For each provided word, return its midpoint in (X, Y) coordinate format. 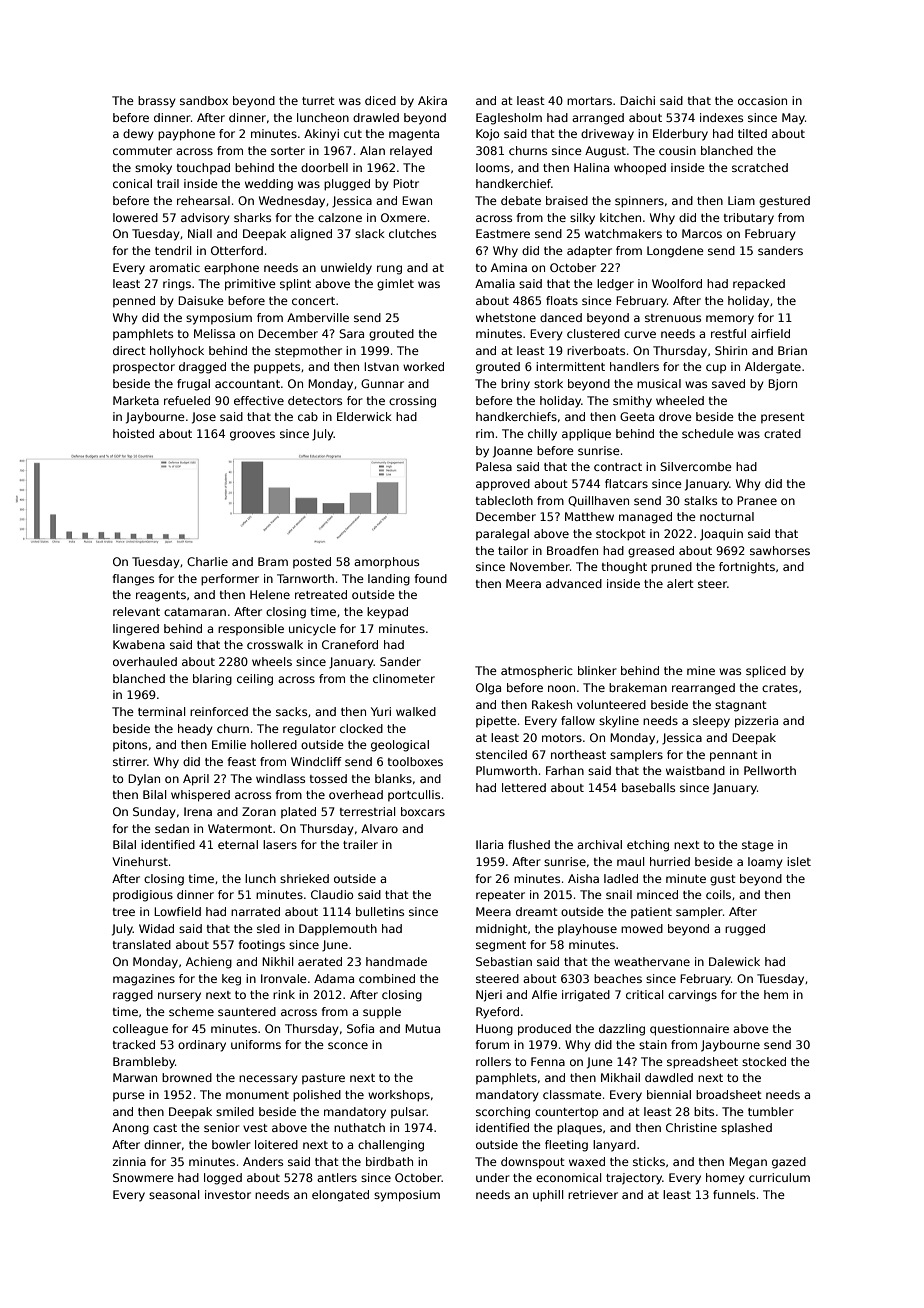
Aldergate (773, 368)
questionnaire (689, 1030)
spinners (639, 202)
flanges (133, 580)
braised (567, 200)
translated (142, 944)
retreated (321, 594)
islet (799, 861)
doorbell (324, 167)
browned (187, 1077)
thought (624, 568)
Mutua (422, 1028)
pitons (130, 745)
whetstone (506, 317)
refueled (187, 400)
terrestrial (367, 811)
